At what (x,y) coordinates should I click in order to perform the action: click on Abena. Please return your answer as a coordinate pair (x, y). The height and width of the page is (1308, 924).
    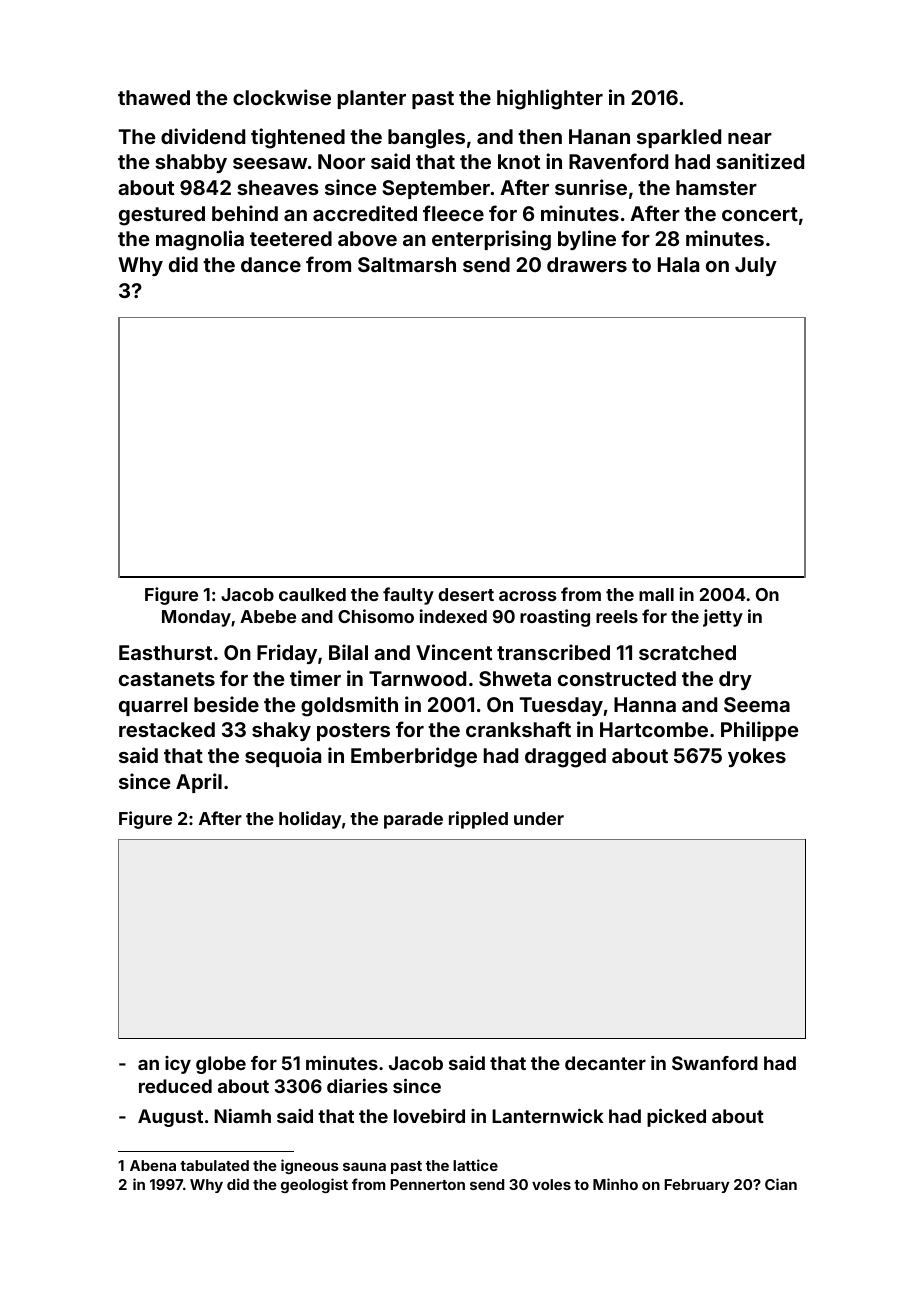
    Looking at the image, I should click on (153, 1165).
